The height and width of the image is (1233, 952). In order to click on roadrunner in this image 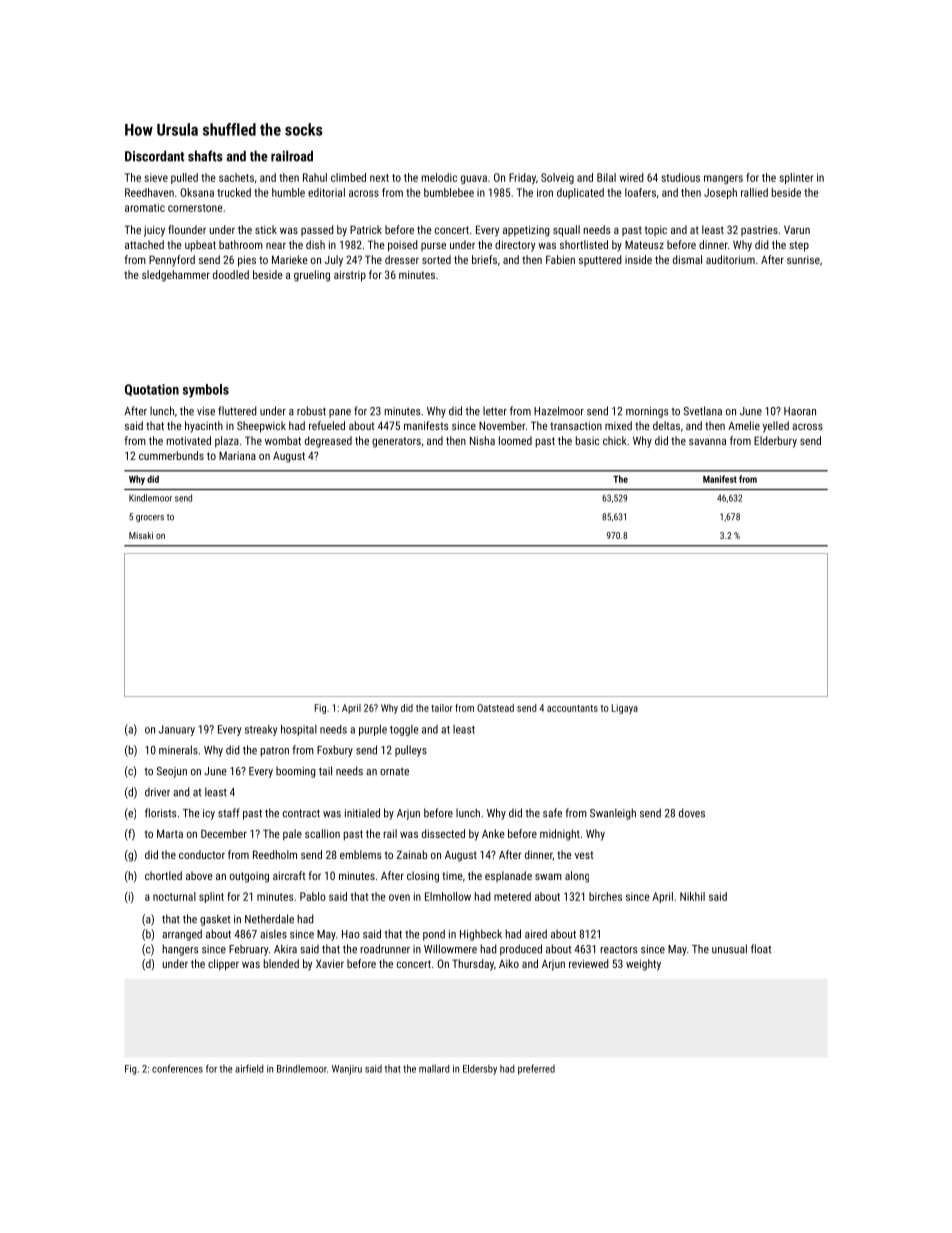, I will do `click(385, 949)`.
